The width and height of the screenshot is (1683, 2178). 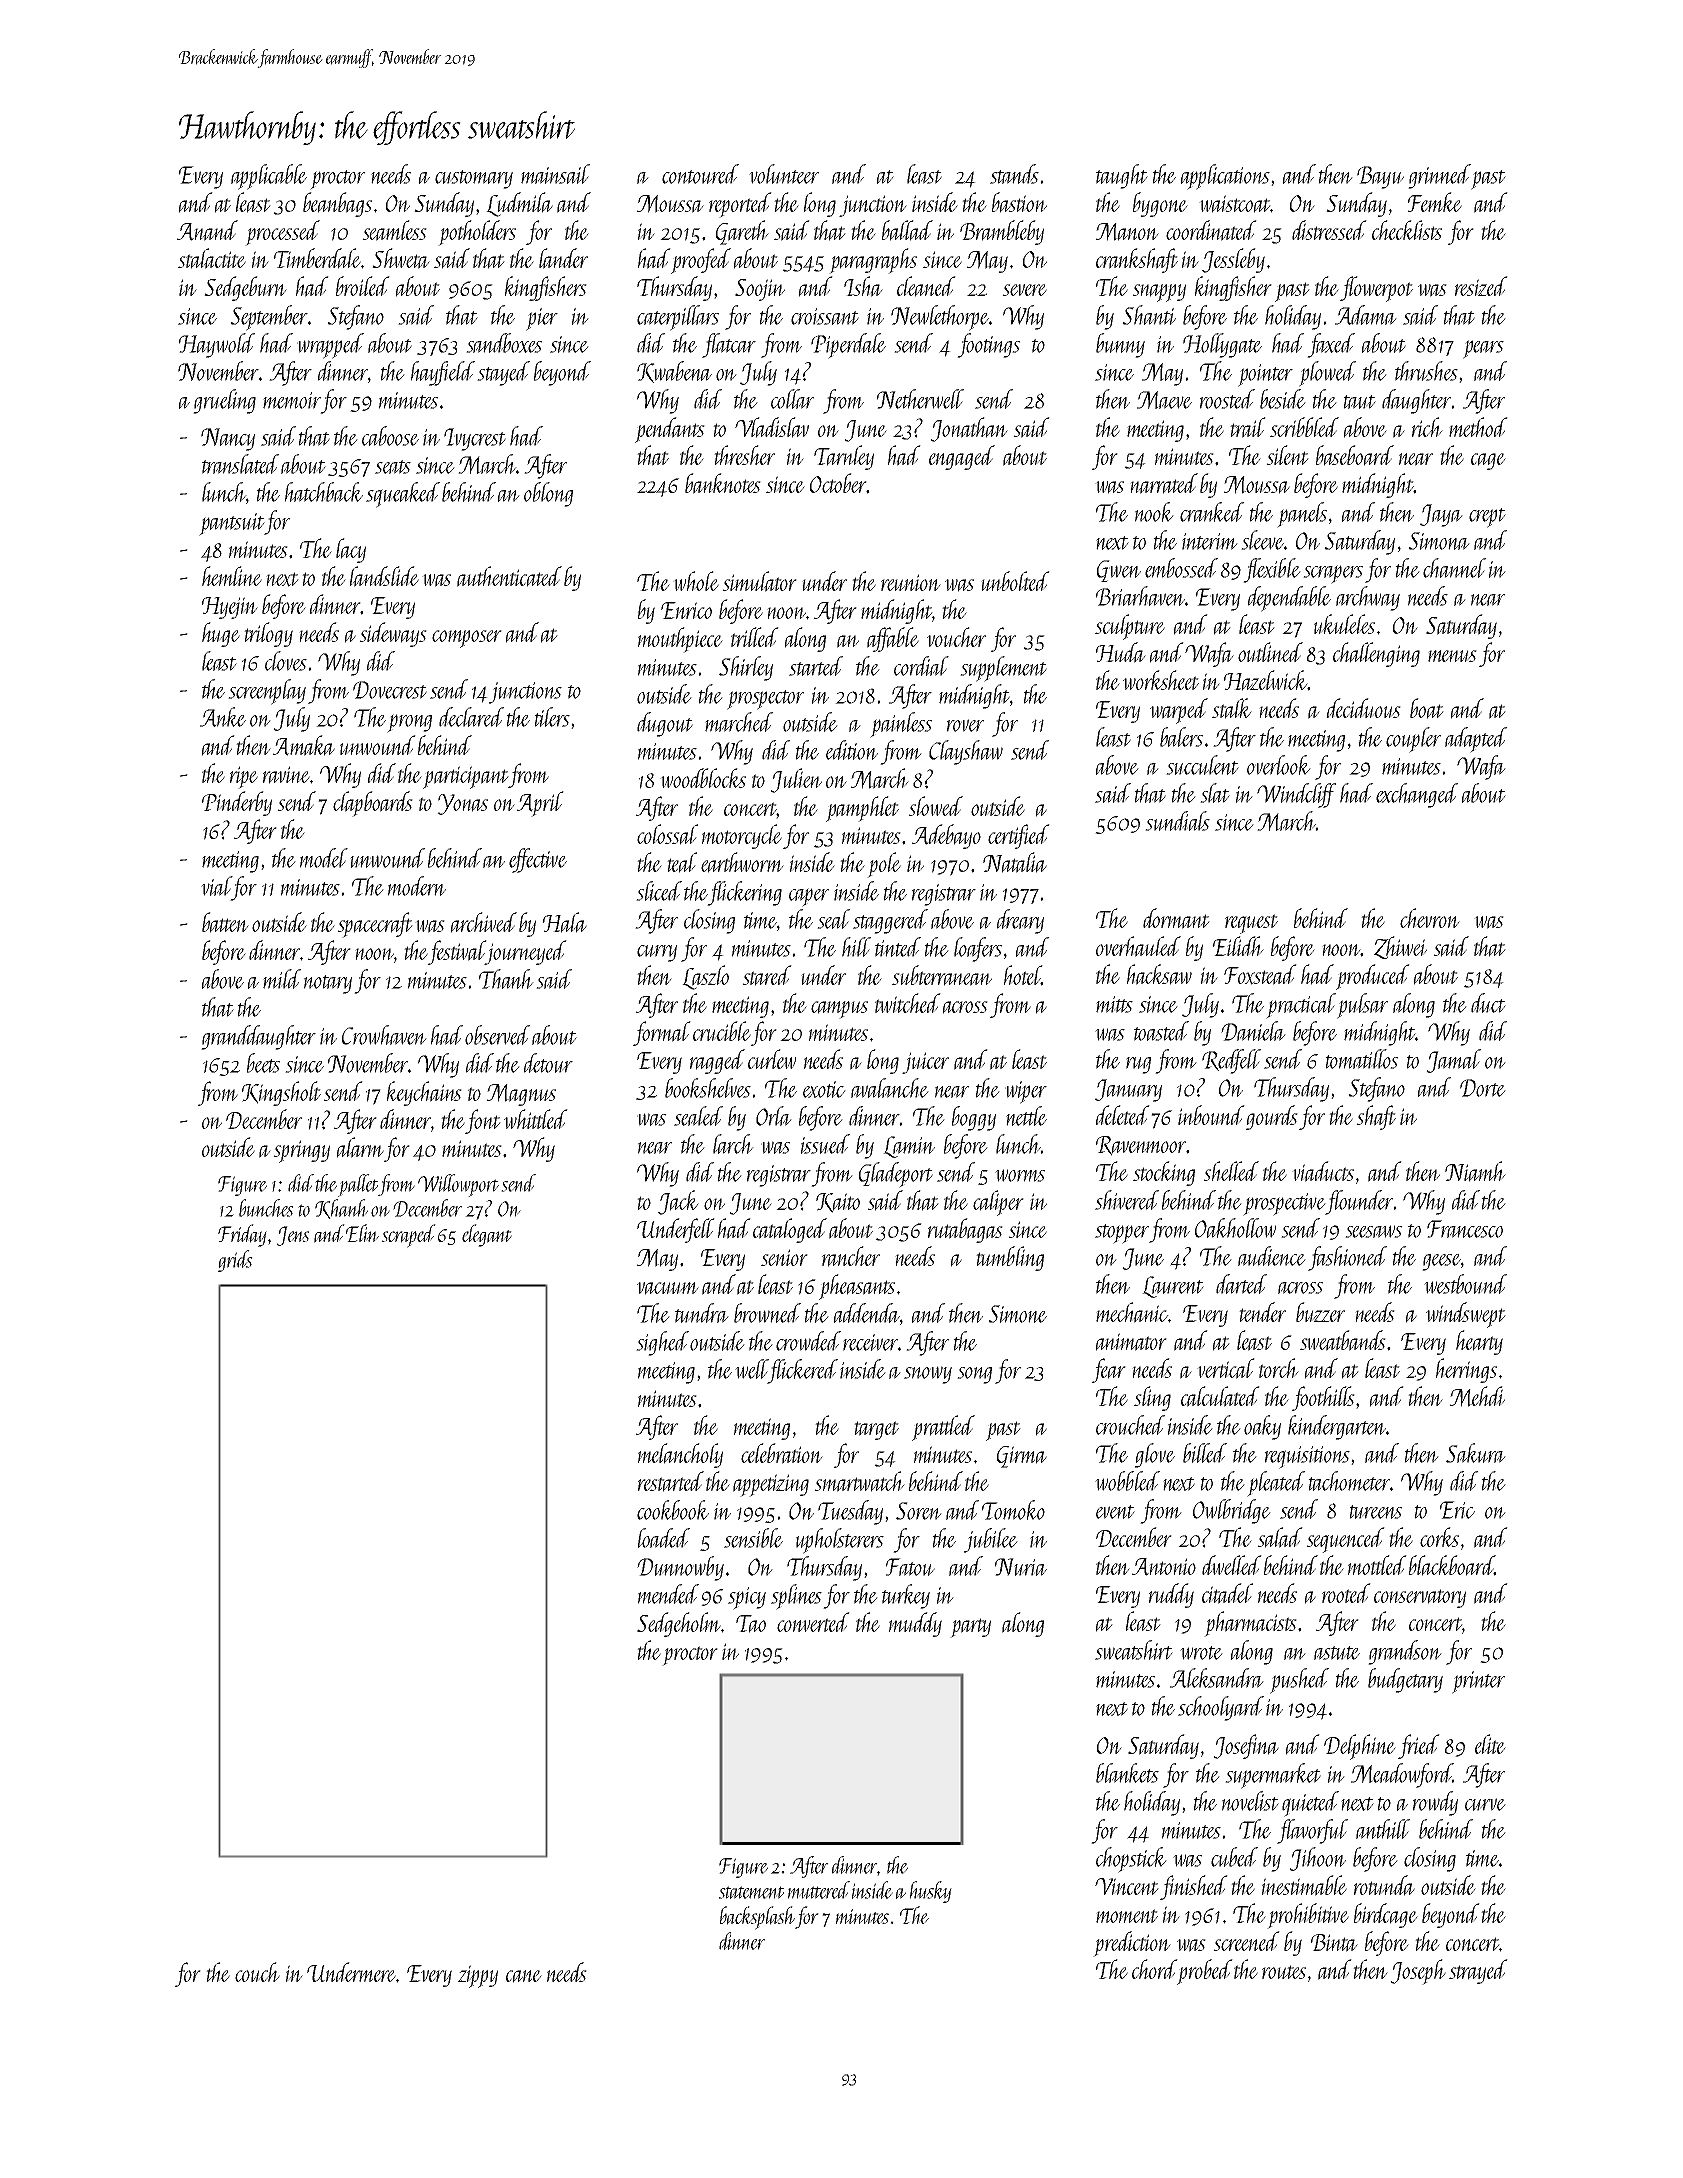 What do you see at coordinates (919, 1511) in the screenshot?
I see `Soren` at bounding box center [919, 1511].
